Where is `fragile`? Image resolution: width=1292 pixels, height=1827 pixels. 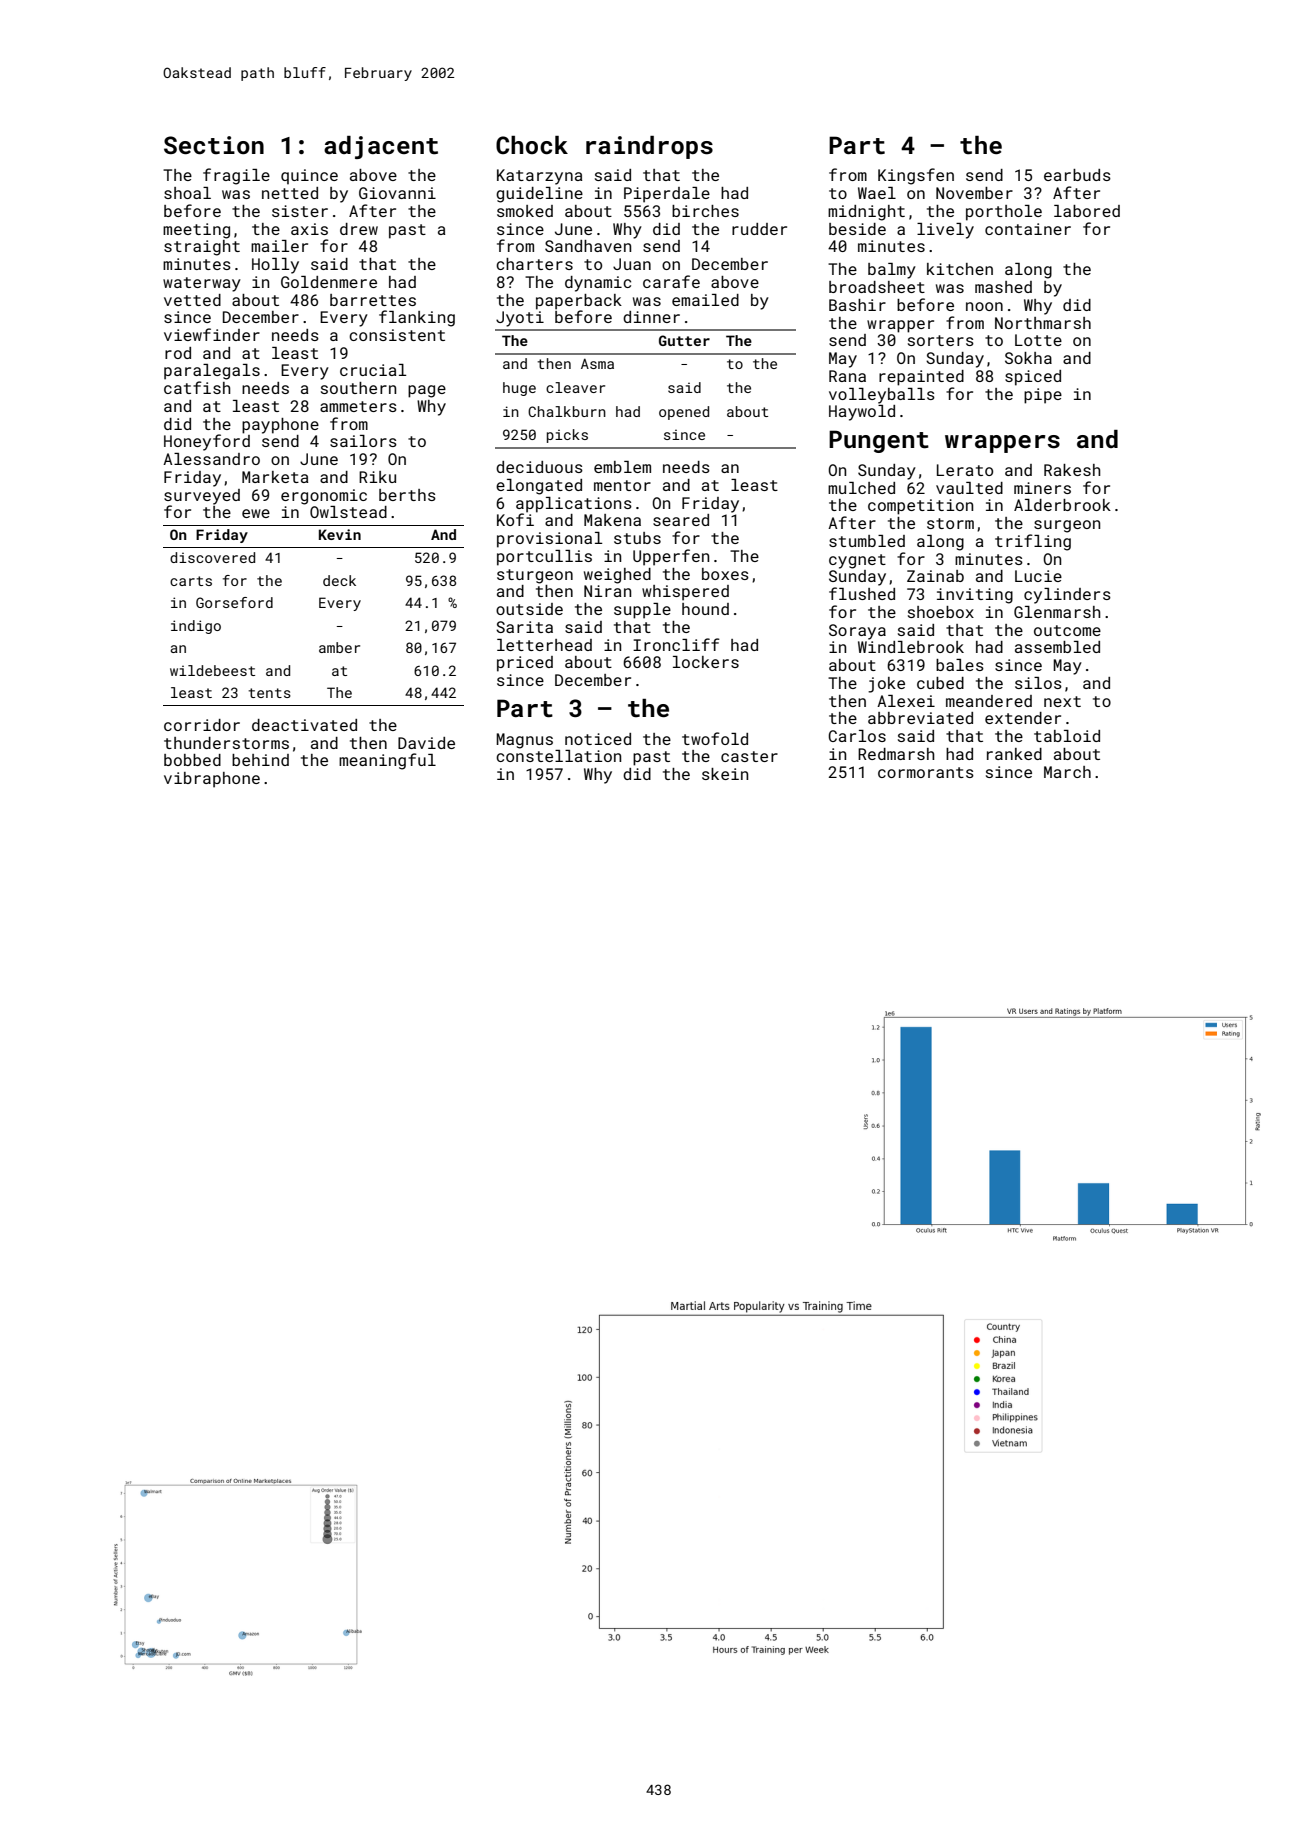
fragile is located at coordinates (236, 176).
